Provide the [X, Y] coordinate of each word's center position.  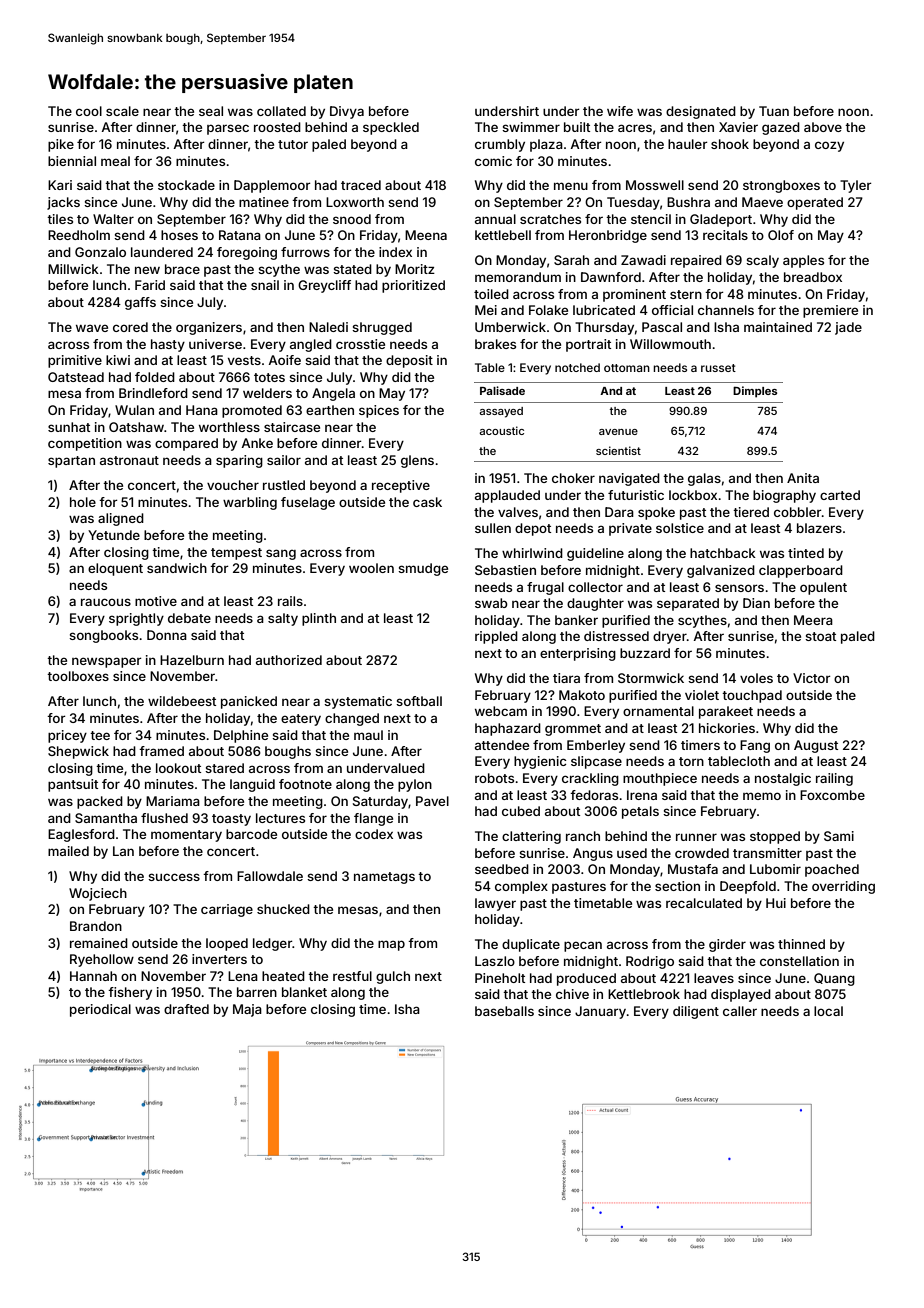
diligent [696, 1012]
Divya [347, 112]
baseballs [504, 1011]
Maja [247, 1010]
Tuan [774, 111]
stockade [186, 185]
